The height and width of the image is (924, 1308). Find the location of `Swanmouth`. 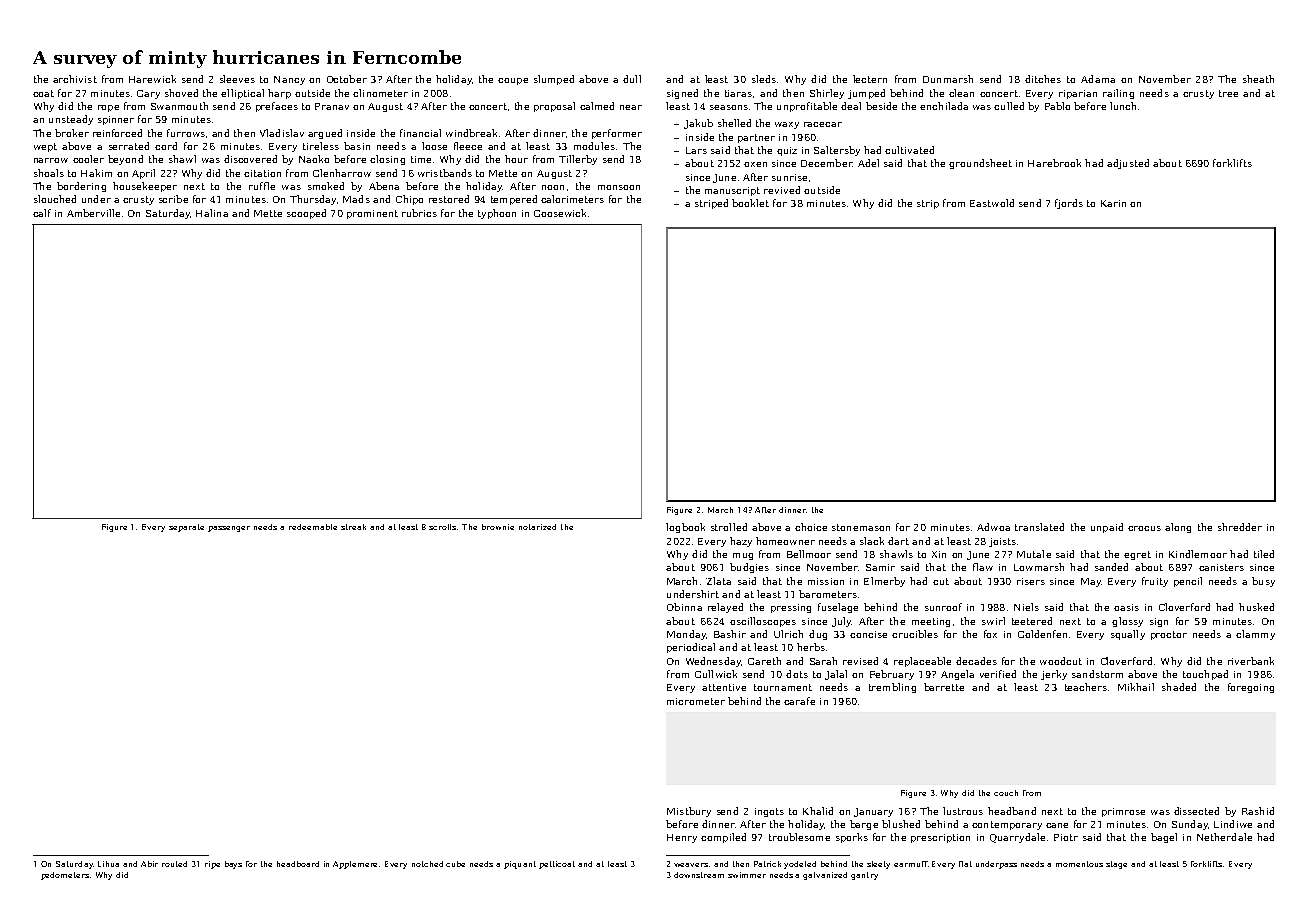

Swanmouth is located at coordinates (179, 106).
